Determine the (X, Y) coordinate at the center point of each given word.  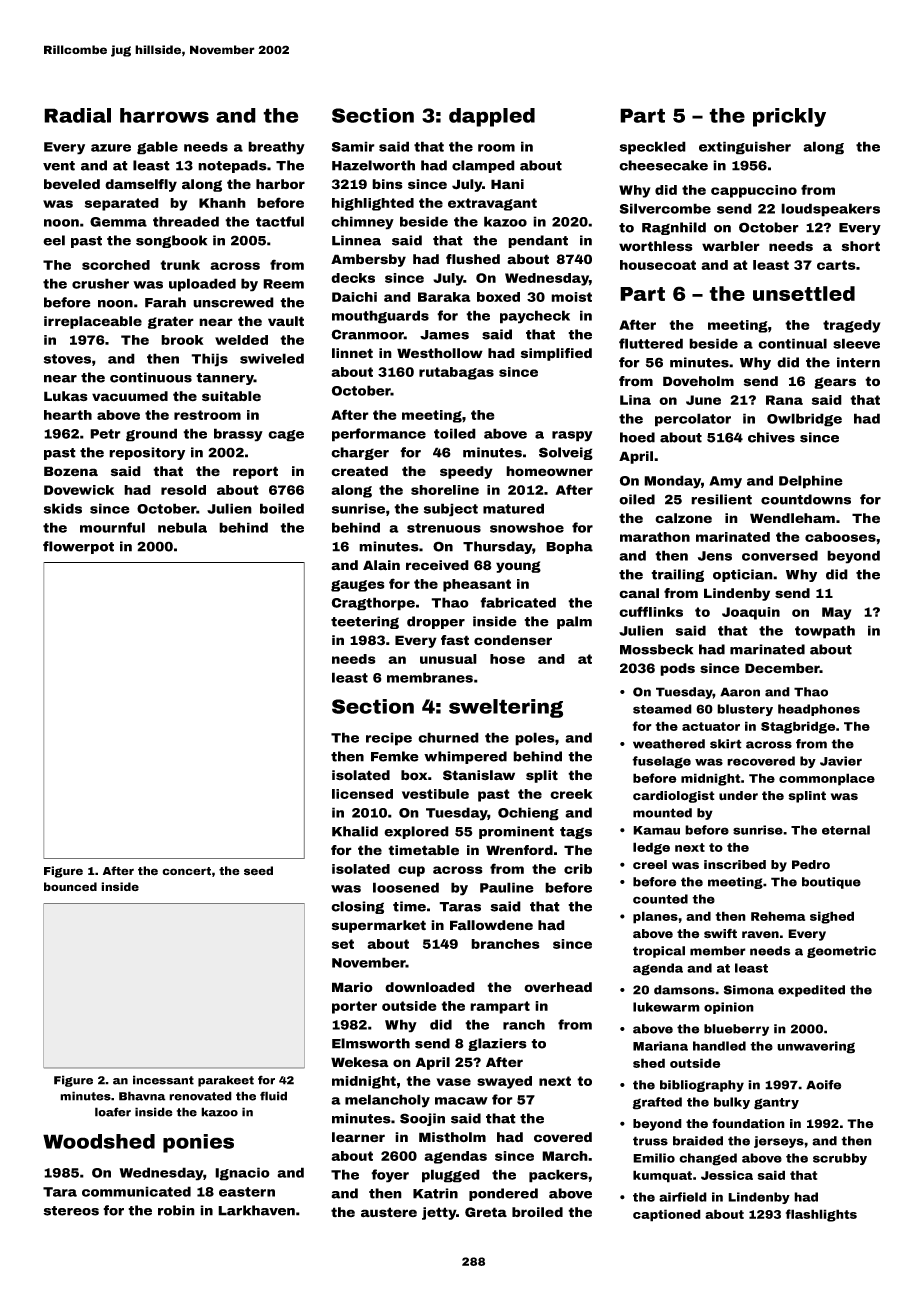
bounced (70, 886)
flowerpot (78, 547)
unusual (448, 659)
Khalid (355, 831)
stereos (71, 1211)
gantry (776, 1104)
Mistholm (452, 1137)
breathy (276, 148)
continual (792, 343)
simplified (556, 354)
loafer (113, 1112)
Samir (353, 146)
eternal (846, 830)
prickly (789, 117)
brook (182, 340)
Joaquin (751, 613)
